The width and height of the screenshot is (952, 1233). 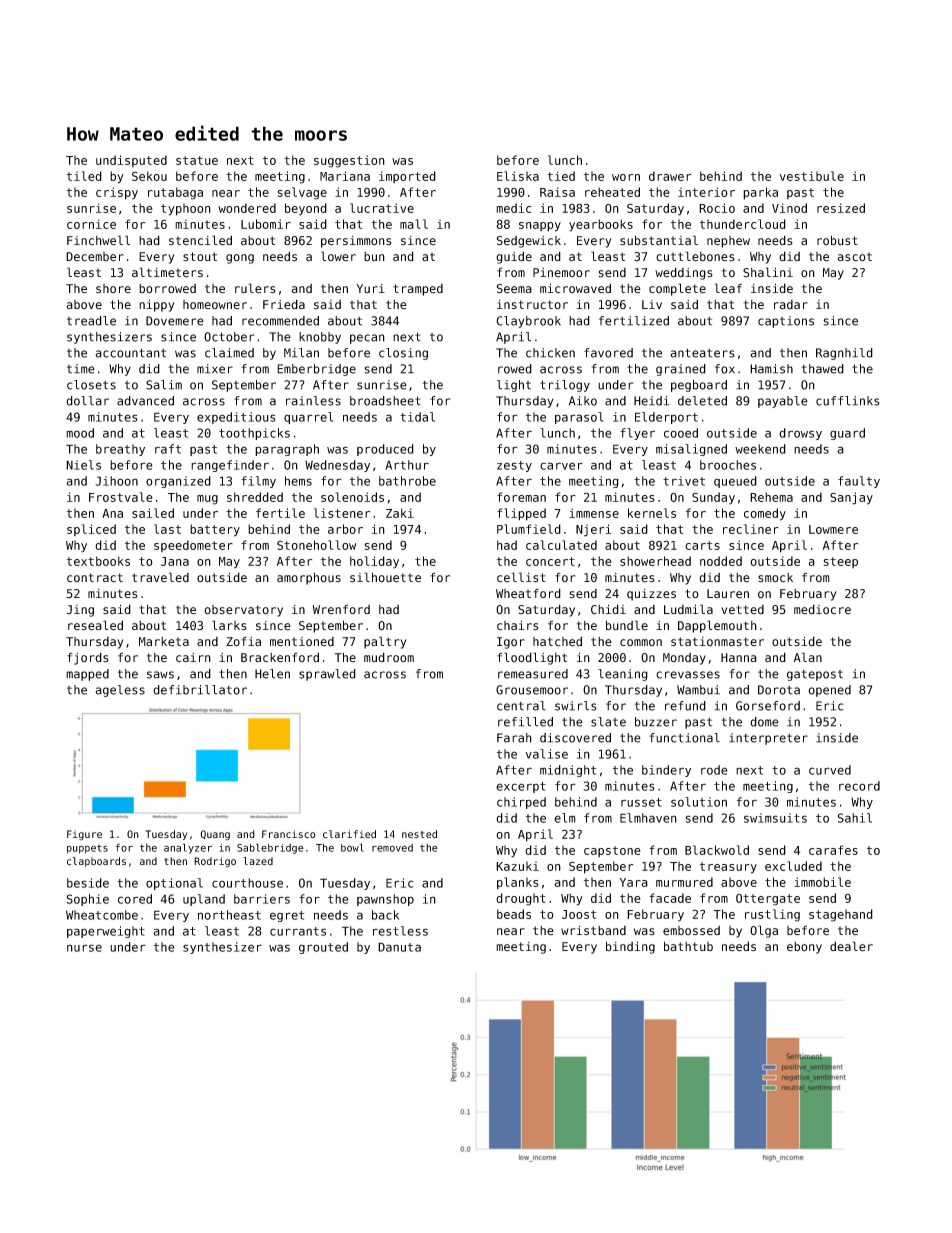 I want to click on dollar, so click(x=87, y=401).
